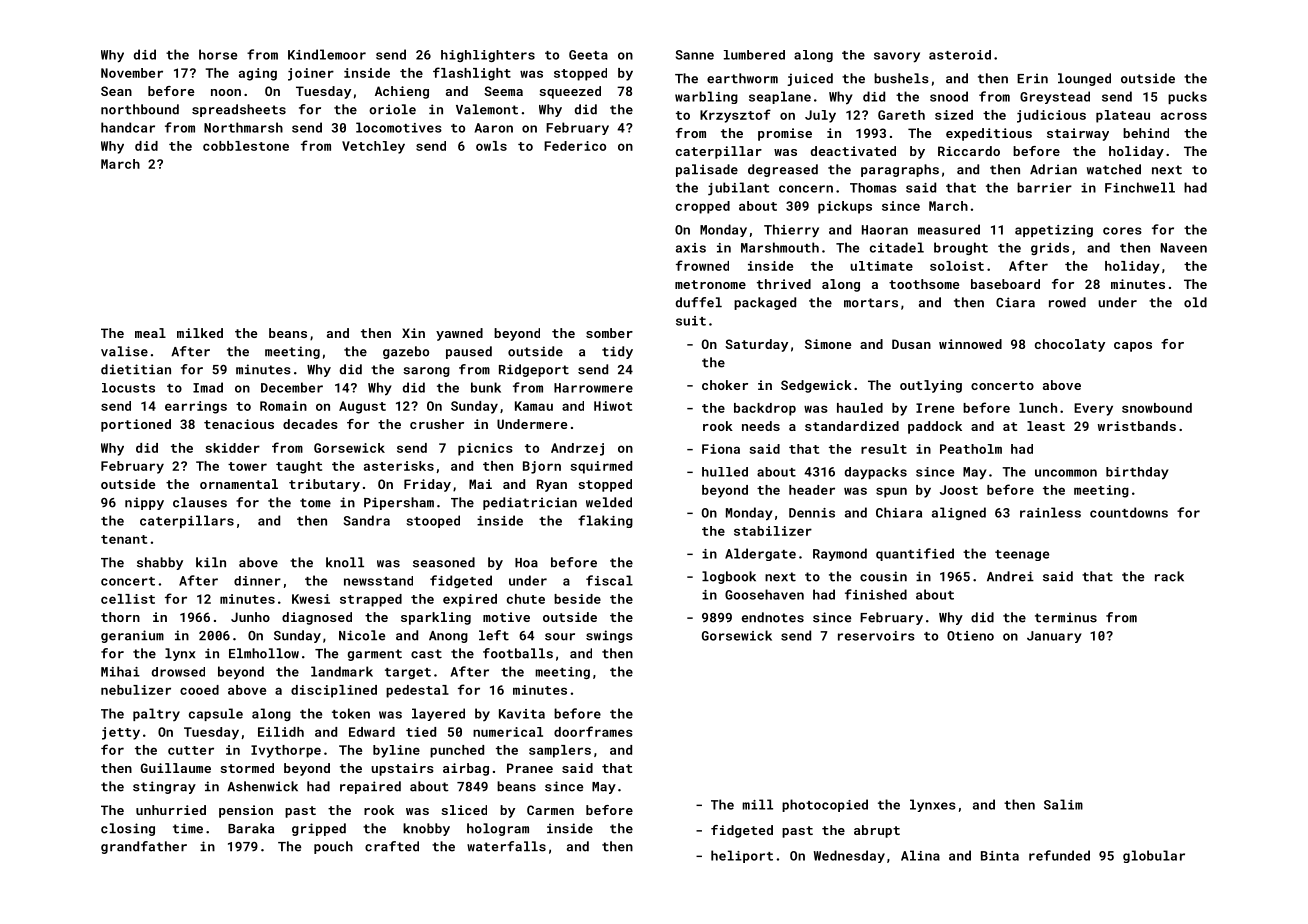 The height and width of the image is (924, 1308). What do you see at coordinates (577, 449) in the image?
I see `Andrzej` at bounding box center [577, 449].
